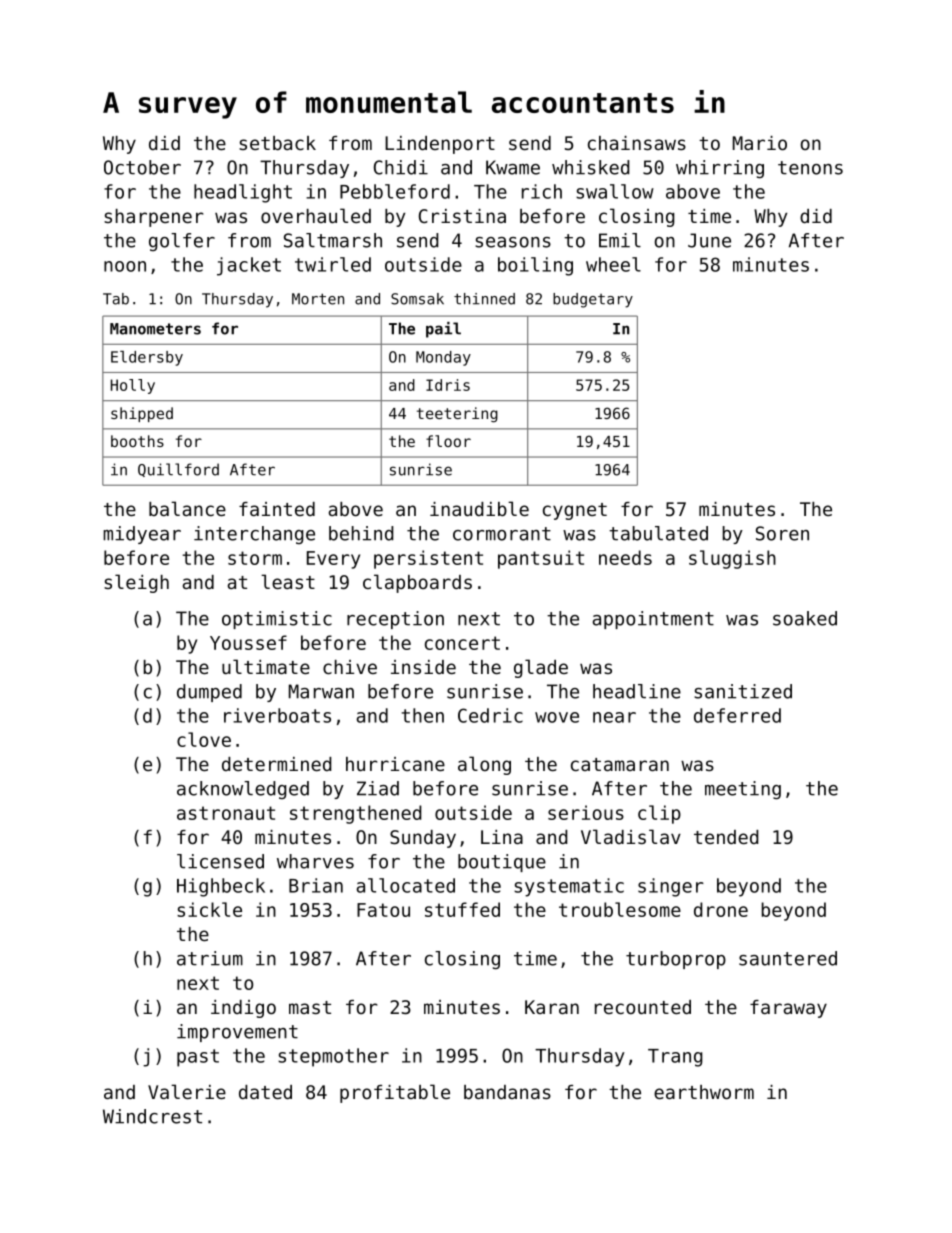 Image resolution: width=952 pixels, height=1233 pixels. Describe the element at coordinates (448, 441) in the screenshot. I see `floor` at that location.
